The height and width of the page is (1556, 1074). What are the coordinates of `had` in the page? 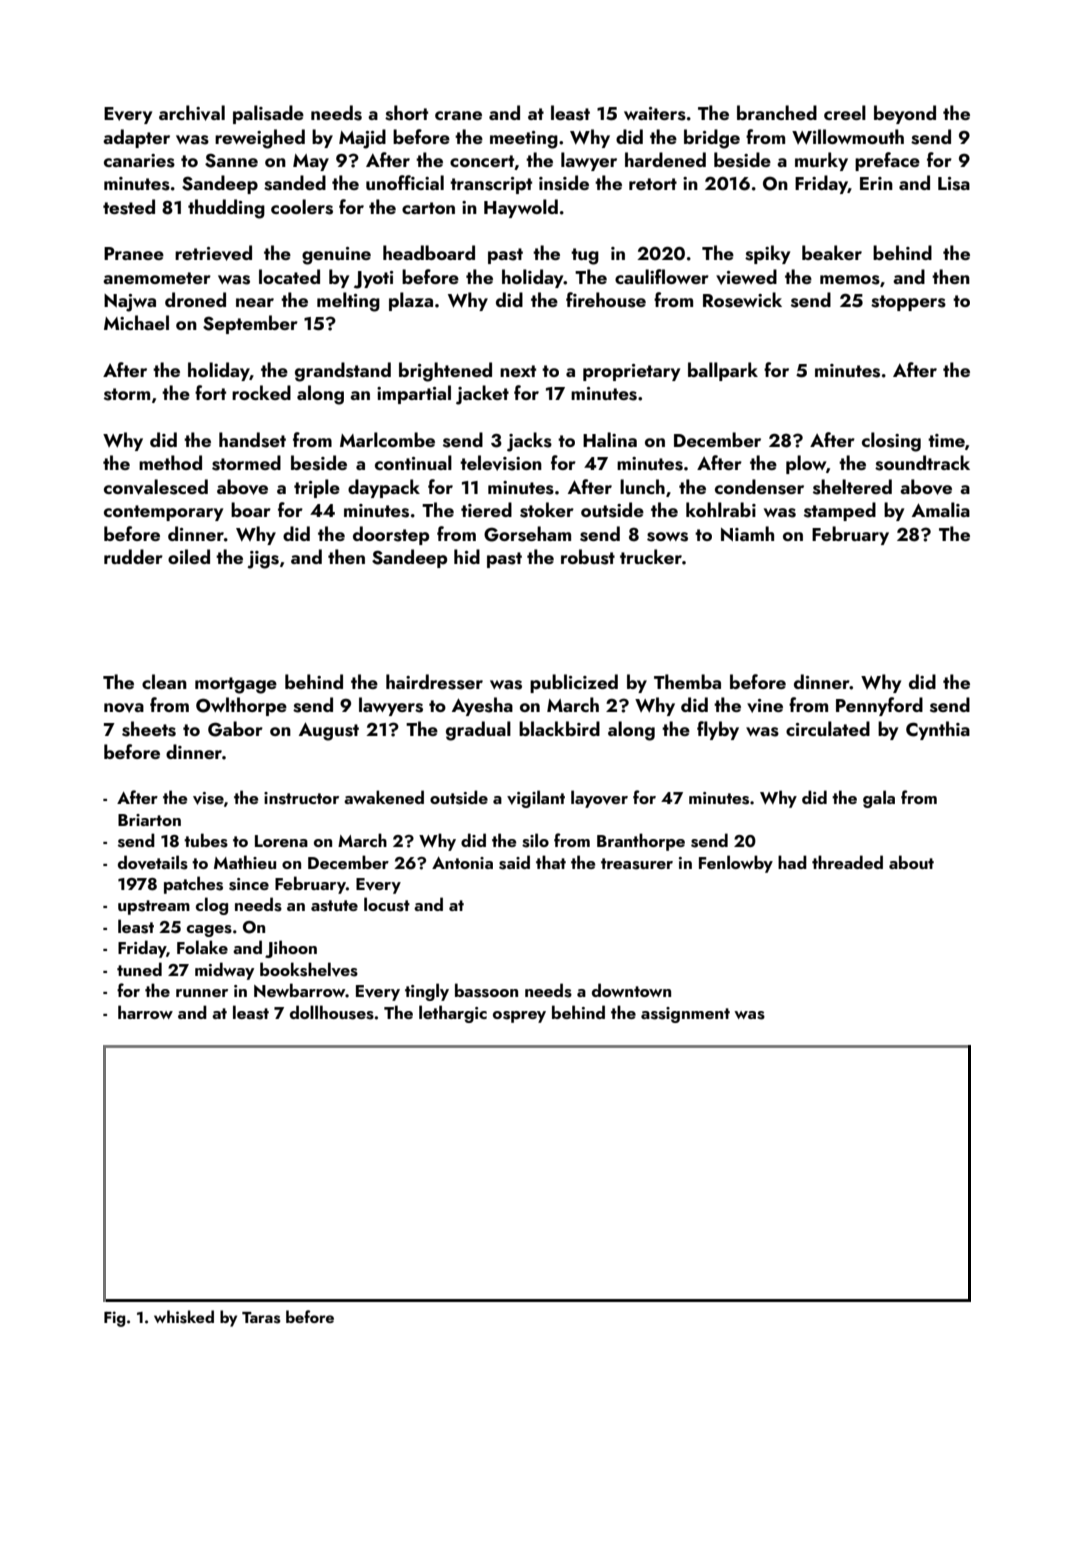 It's located at (792, 862).
